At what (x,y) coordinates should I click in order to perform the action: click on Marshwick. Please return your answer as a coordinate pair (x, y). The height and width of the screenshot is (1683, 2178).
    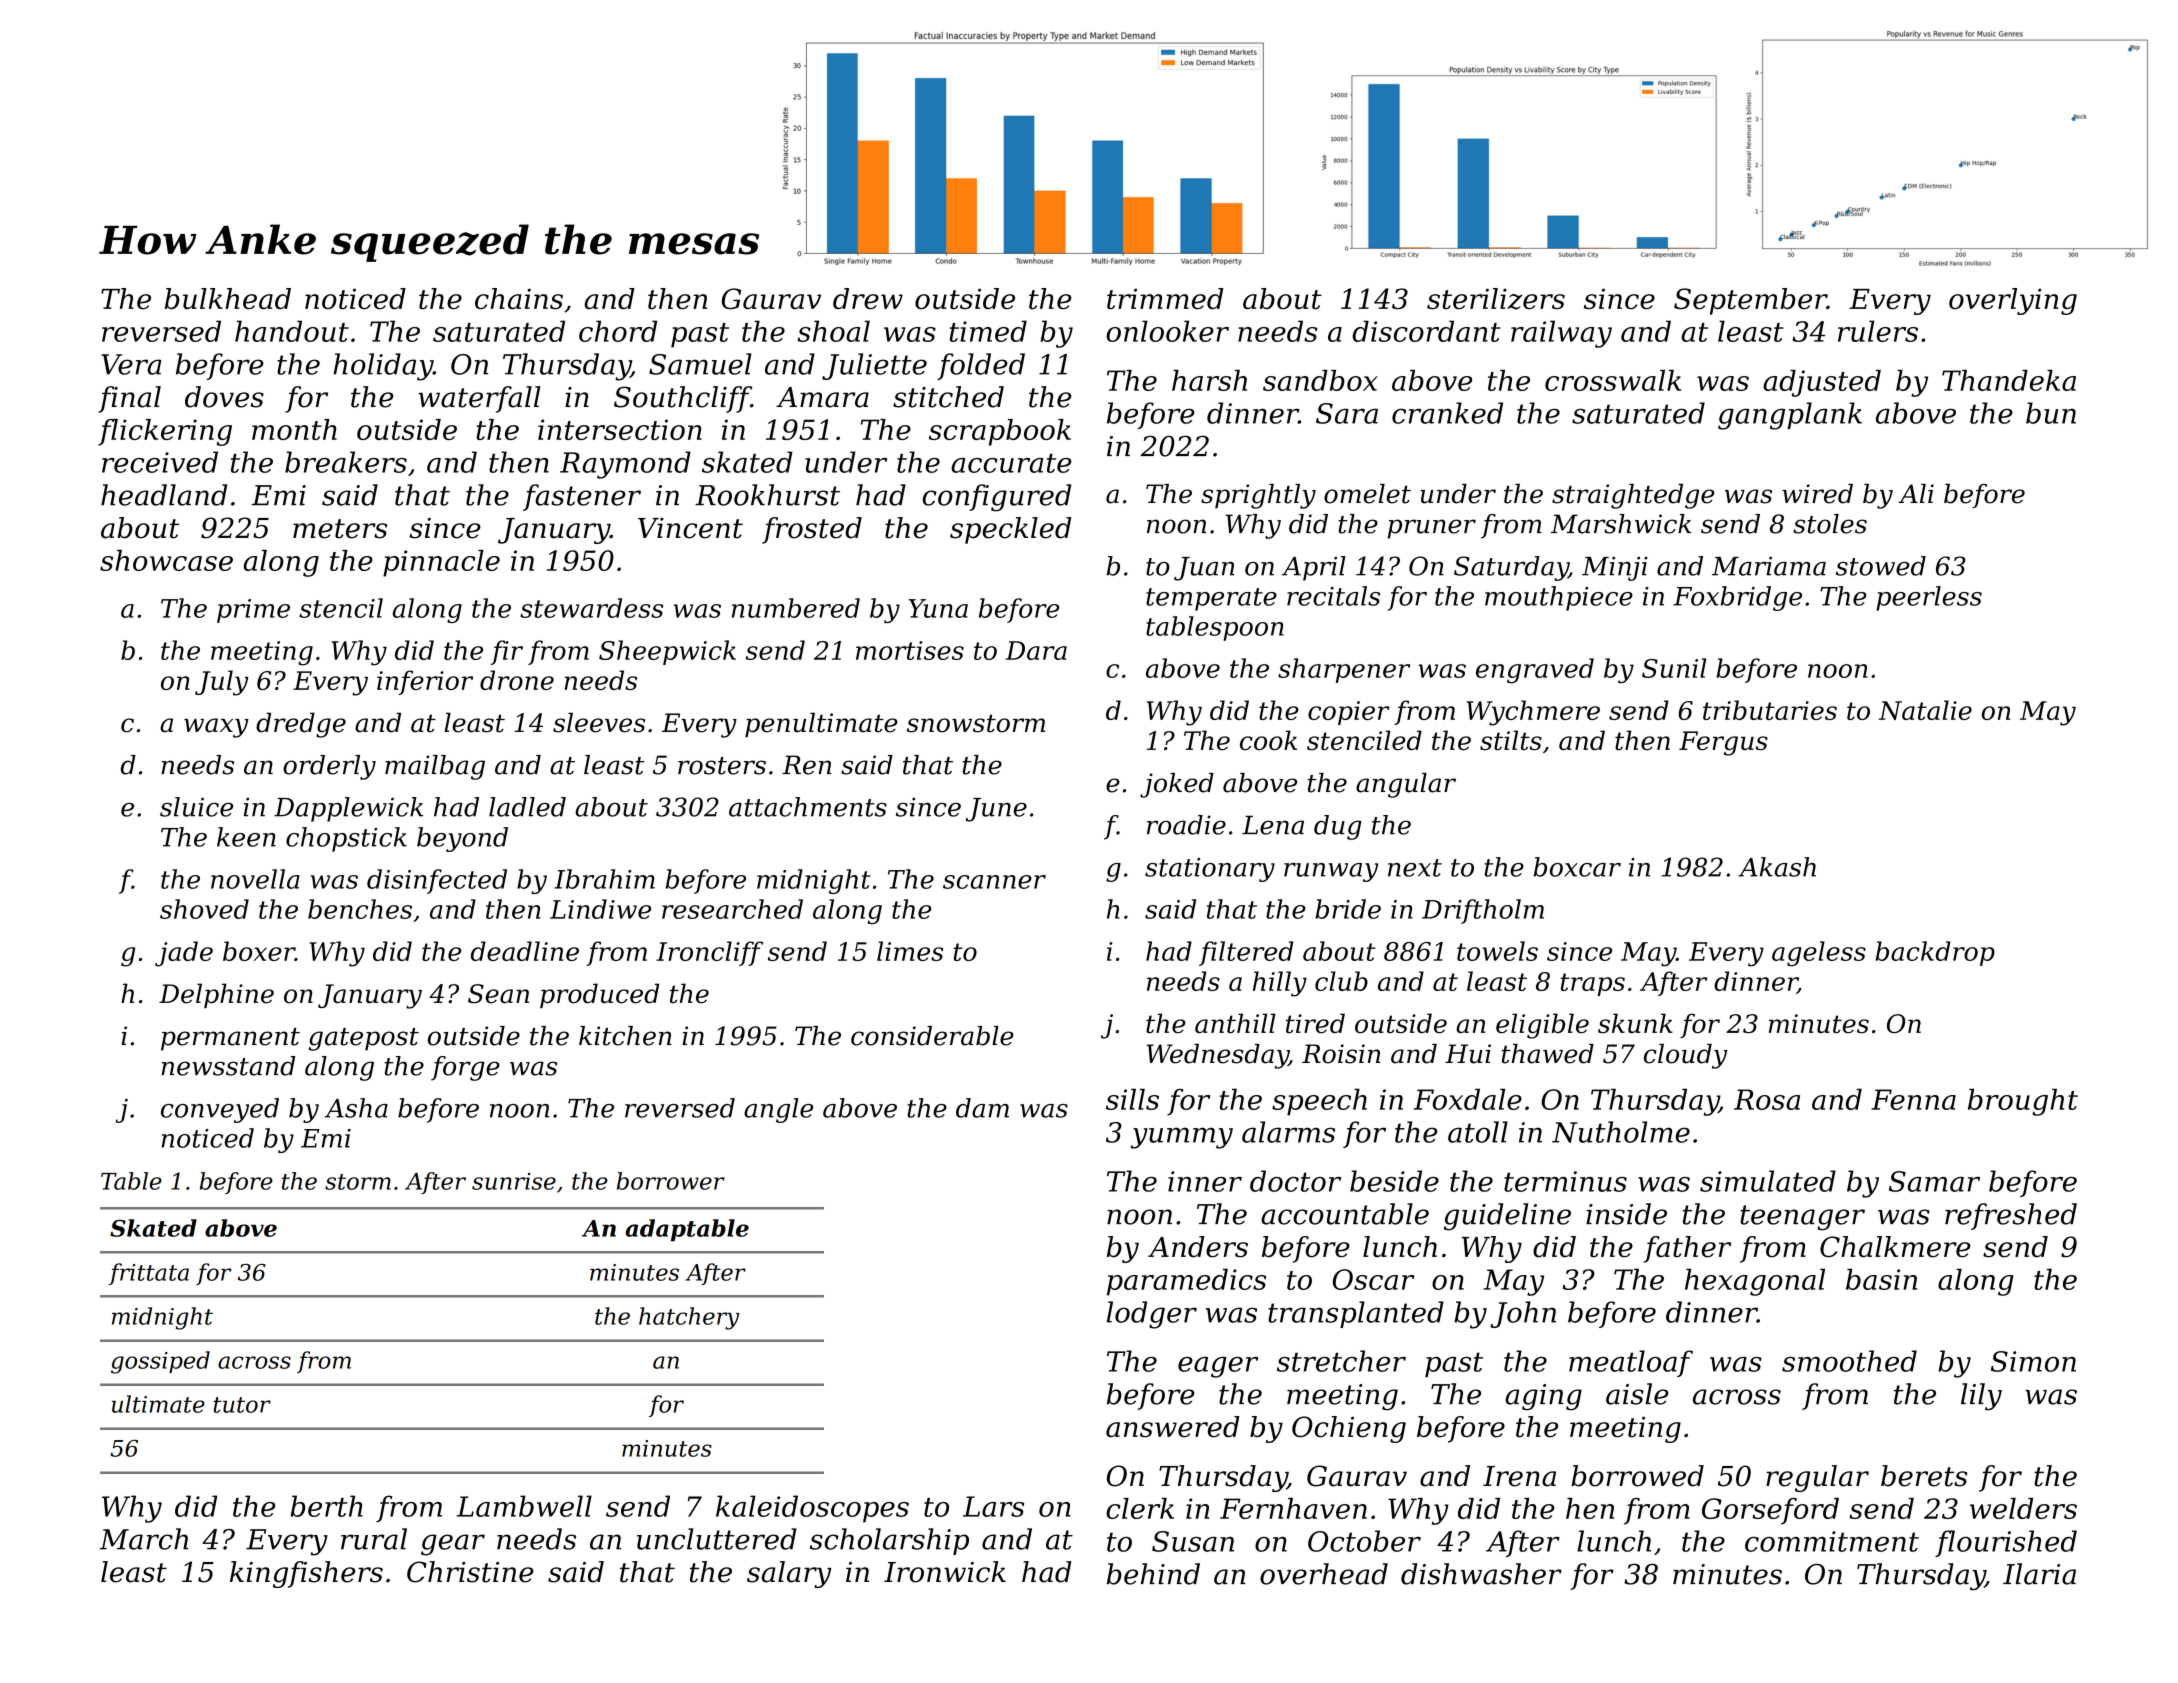
    Looking at the image, I should click on (1621, 524).
